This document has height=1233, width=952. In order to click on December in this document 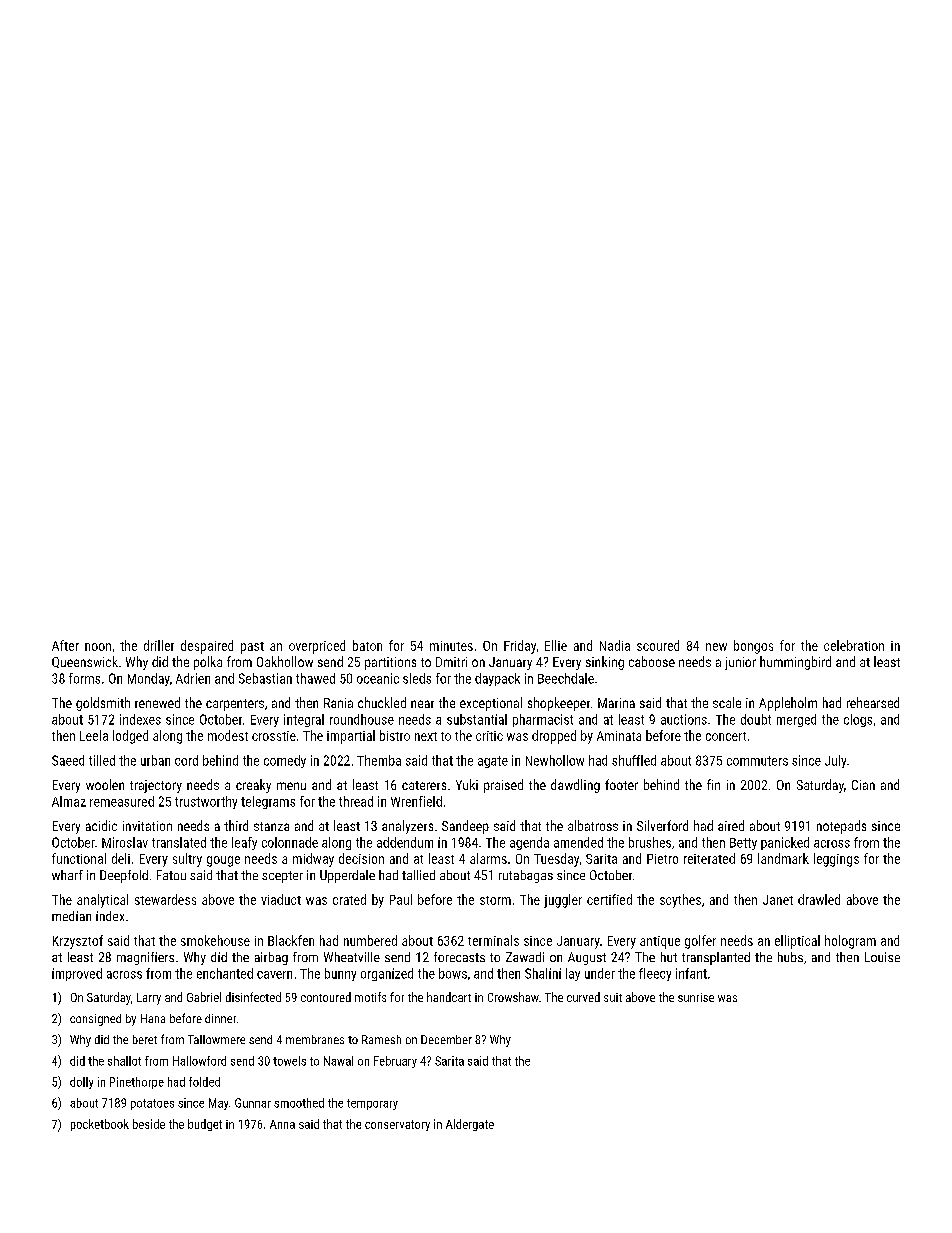, I will do `click(446, 1039)`.
